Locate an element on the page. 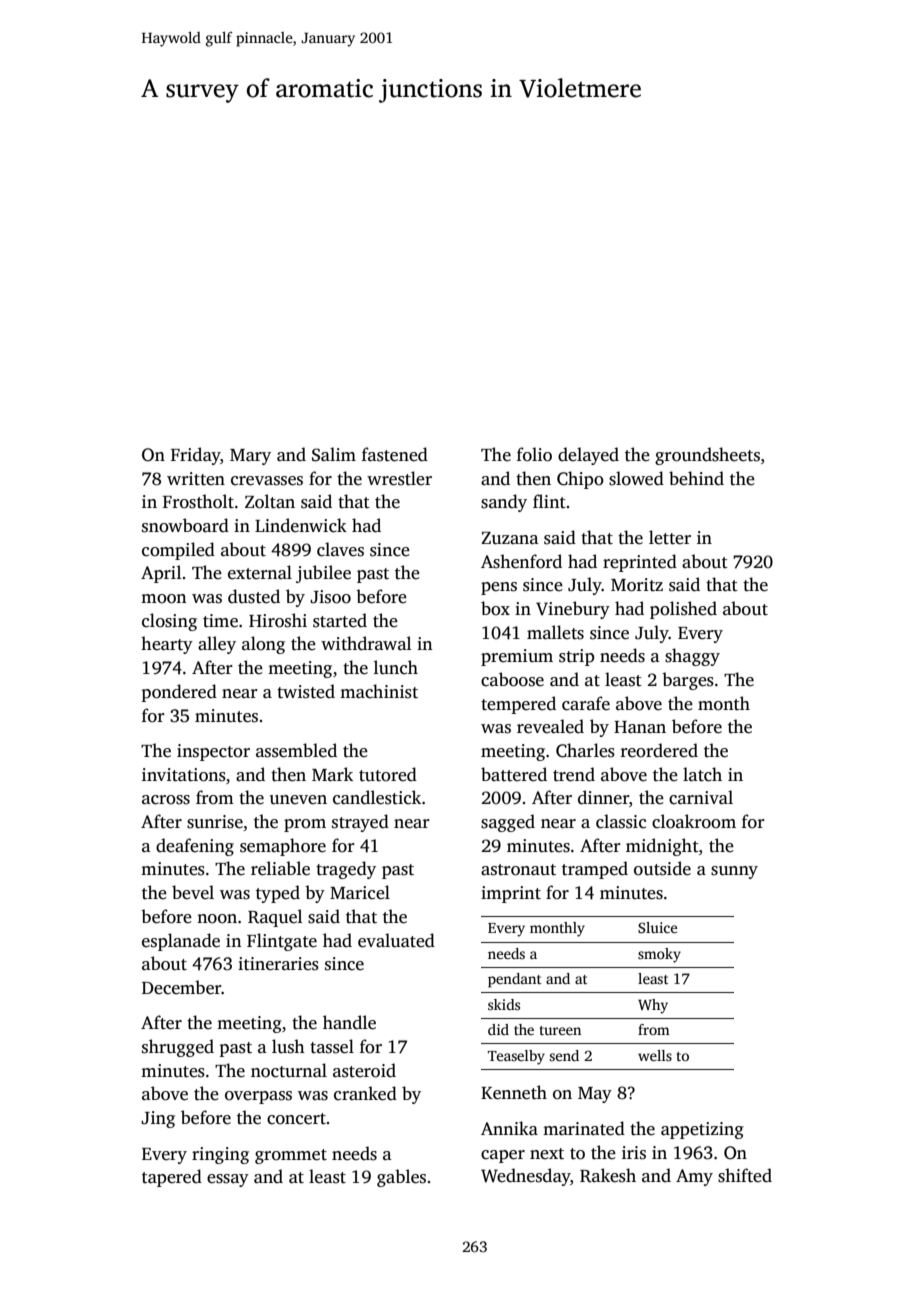 The image size is (924, 1314). groundsheets is located at coordinates (707, 456).
